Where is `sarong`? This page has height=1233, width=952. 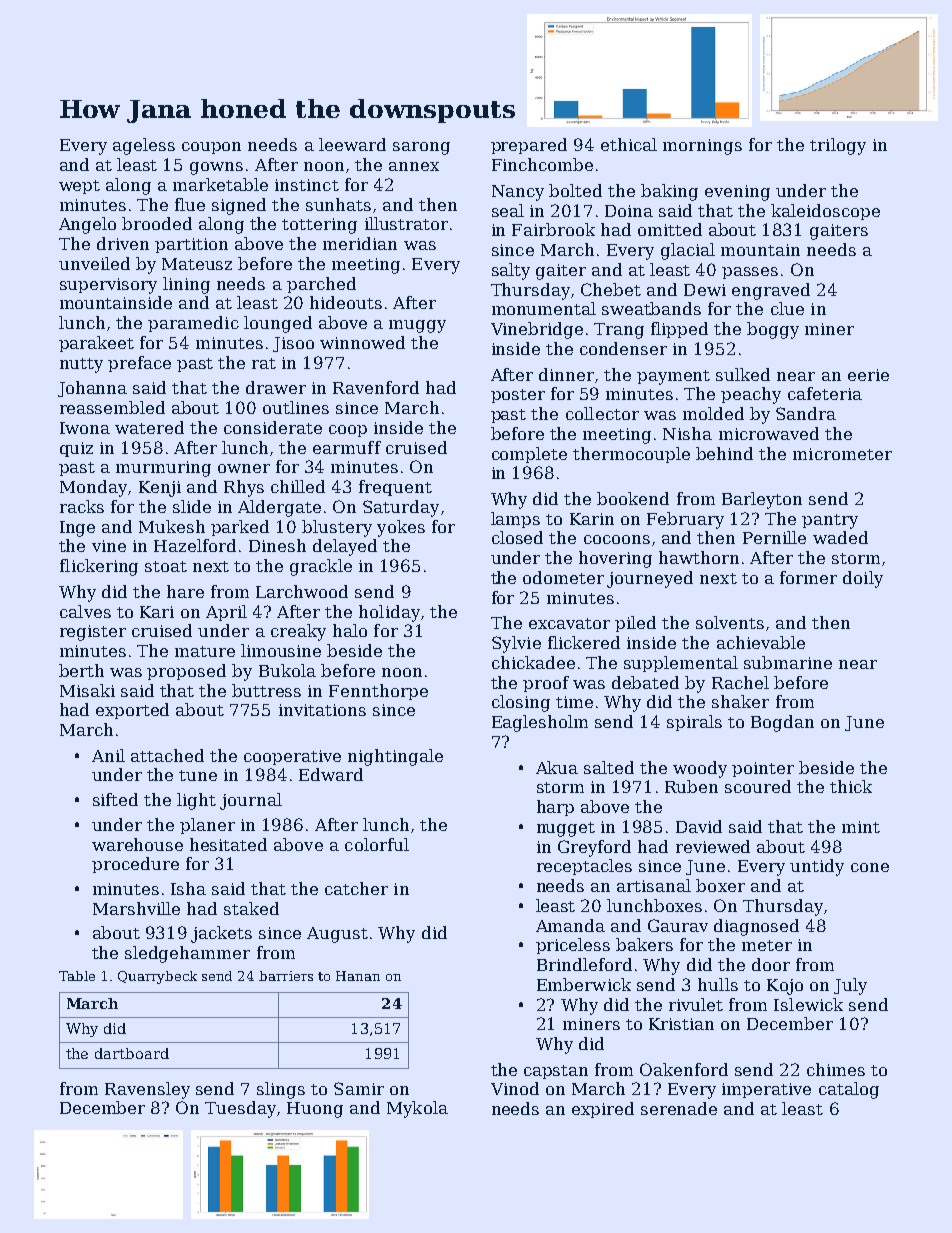
sarong is located at coordinates (421, 148).
